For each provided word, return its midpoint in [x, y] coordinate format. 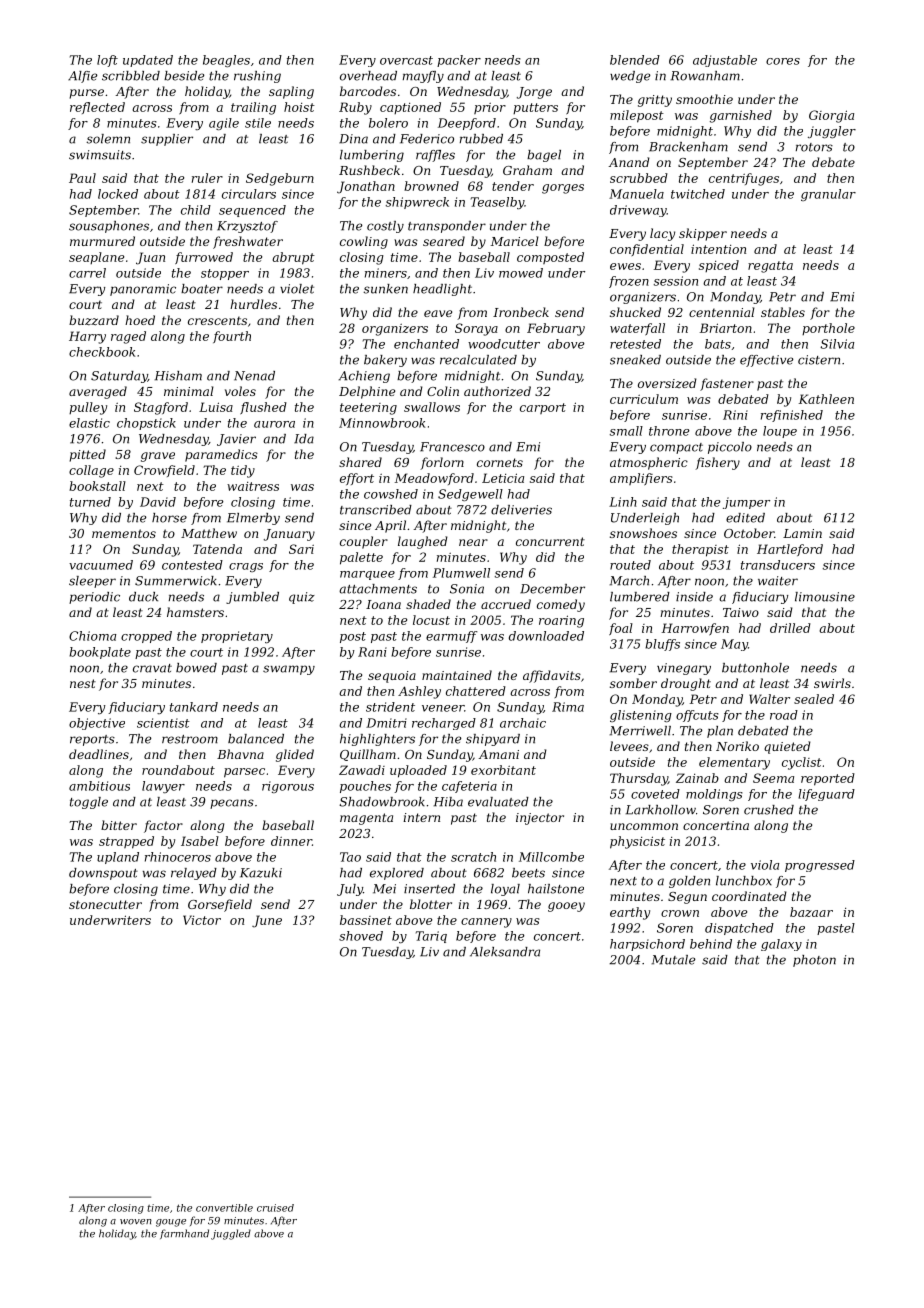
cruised [275, 1208]
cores [783, 61]
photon [814, 961]
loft [107, 61]
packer [459, 61]
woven [136, 1222]
